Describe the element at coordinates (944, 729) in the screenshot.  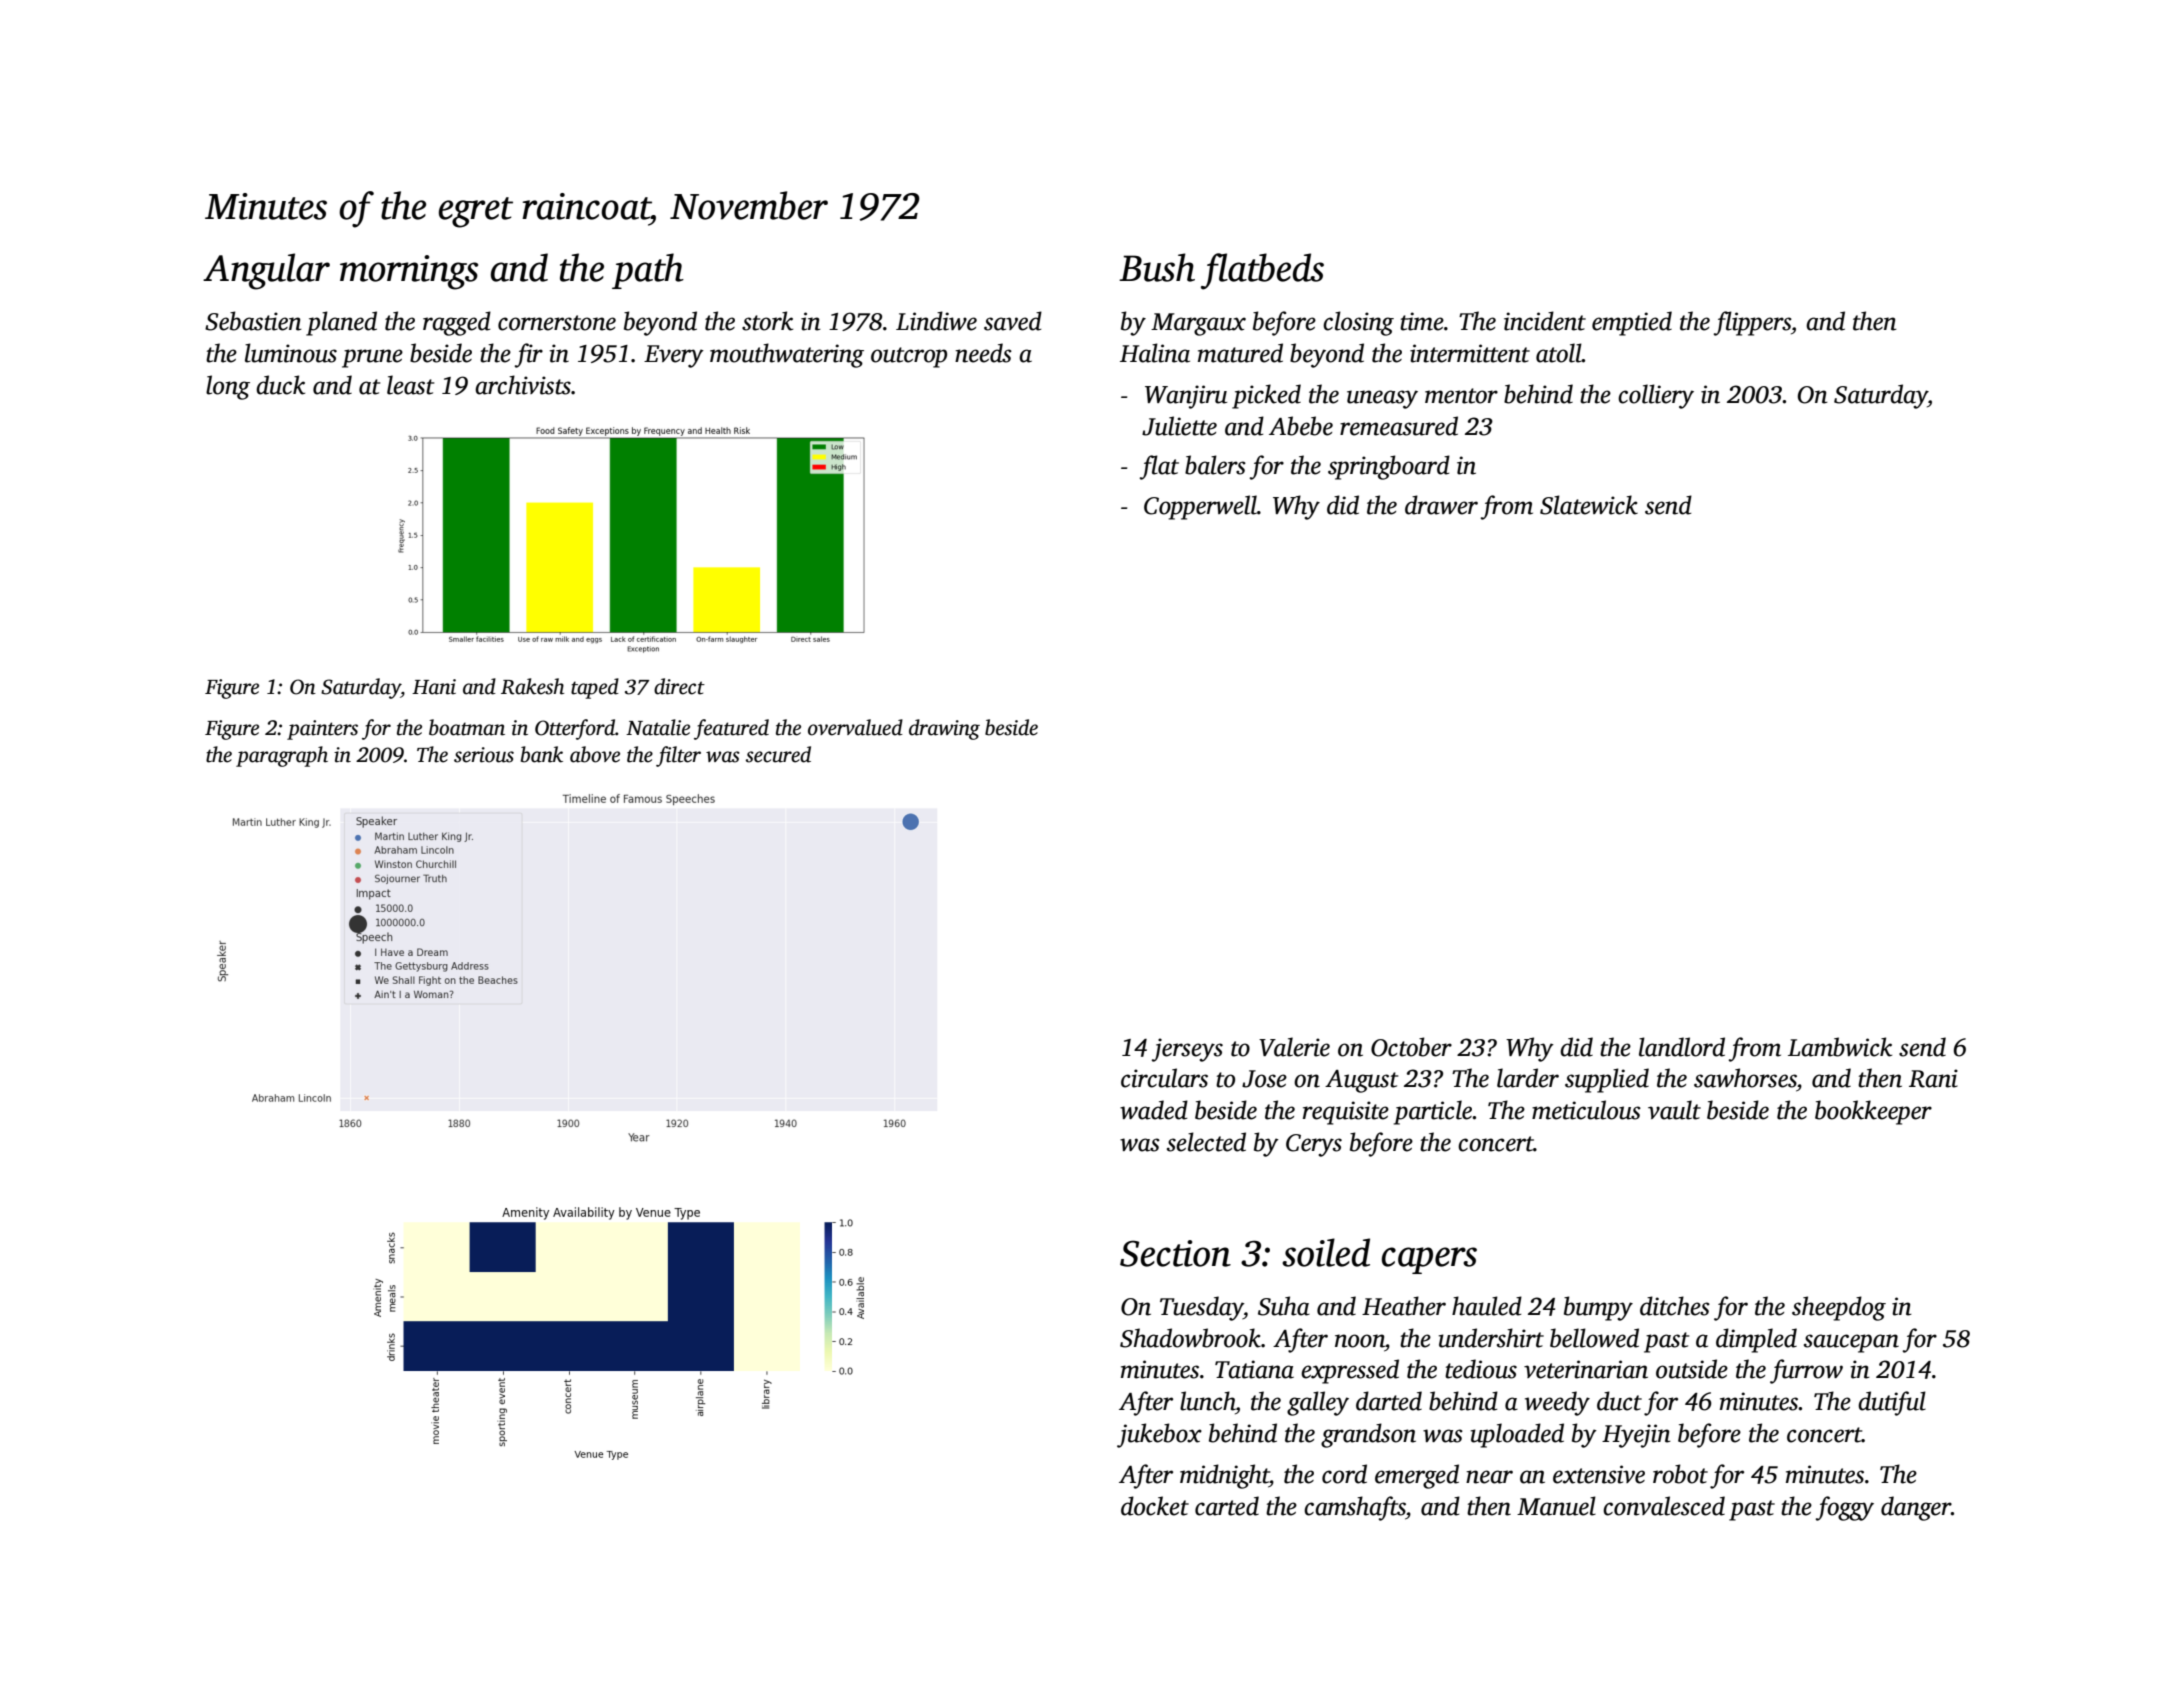
I see `drawing` at that location.
